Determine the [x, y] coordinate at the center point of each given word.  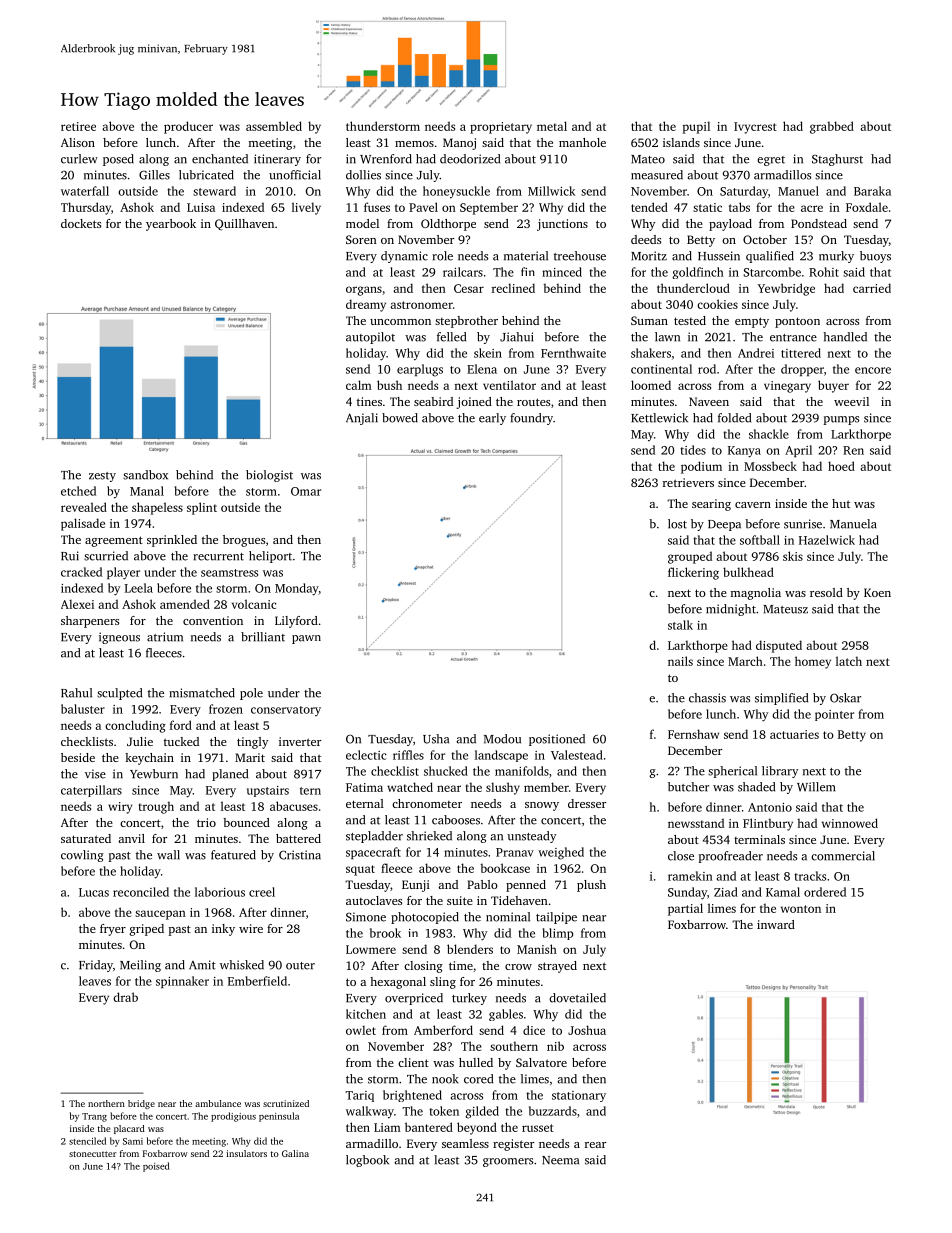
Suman [649, 320]
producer [188, 127]
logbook [367, 1161]
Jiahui [516, 337]
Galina [295, 1153]
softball [760, 540]
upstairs [268, 791]
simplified [781, 699]
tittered [801, 353]
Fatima [364, 787]
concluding [135, 726]
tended [649, 207]
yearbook [171, 225]
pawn [306, 639]
